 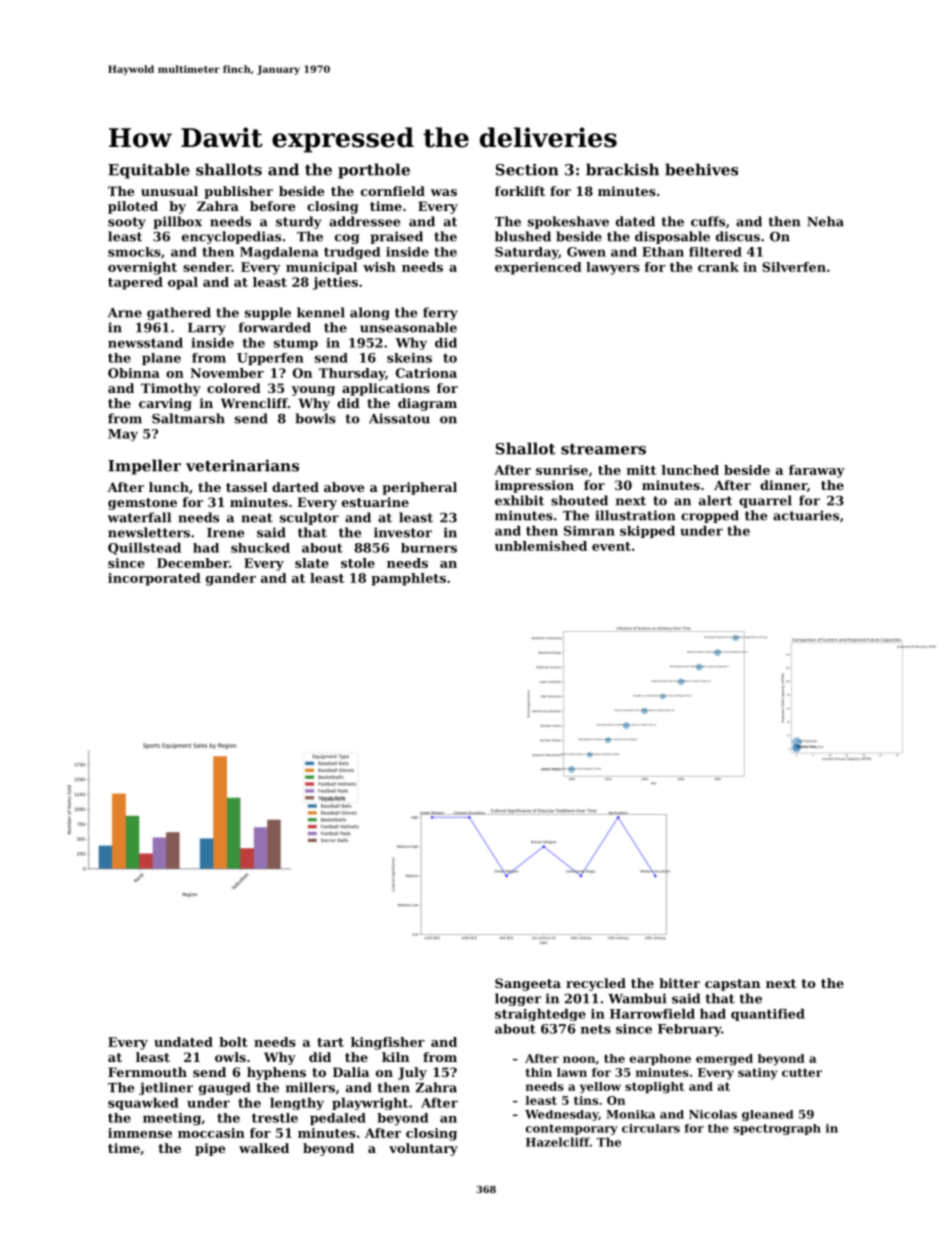 I want to click on Larry, so click(x=207, y=329).
